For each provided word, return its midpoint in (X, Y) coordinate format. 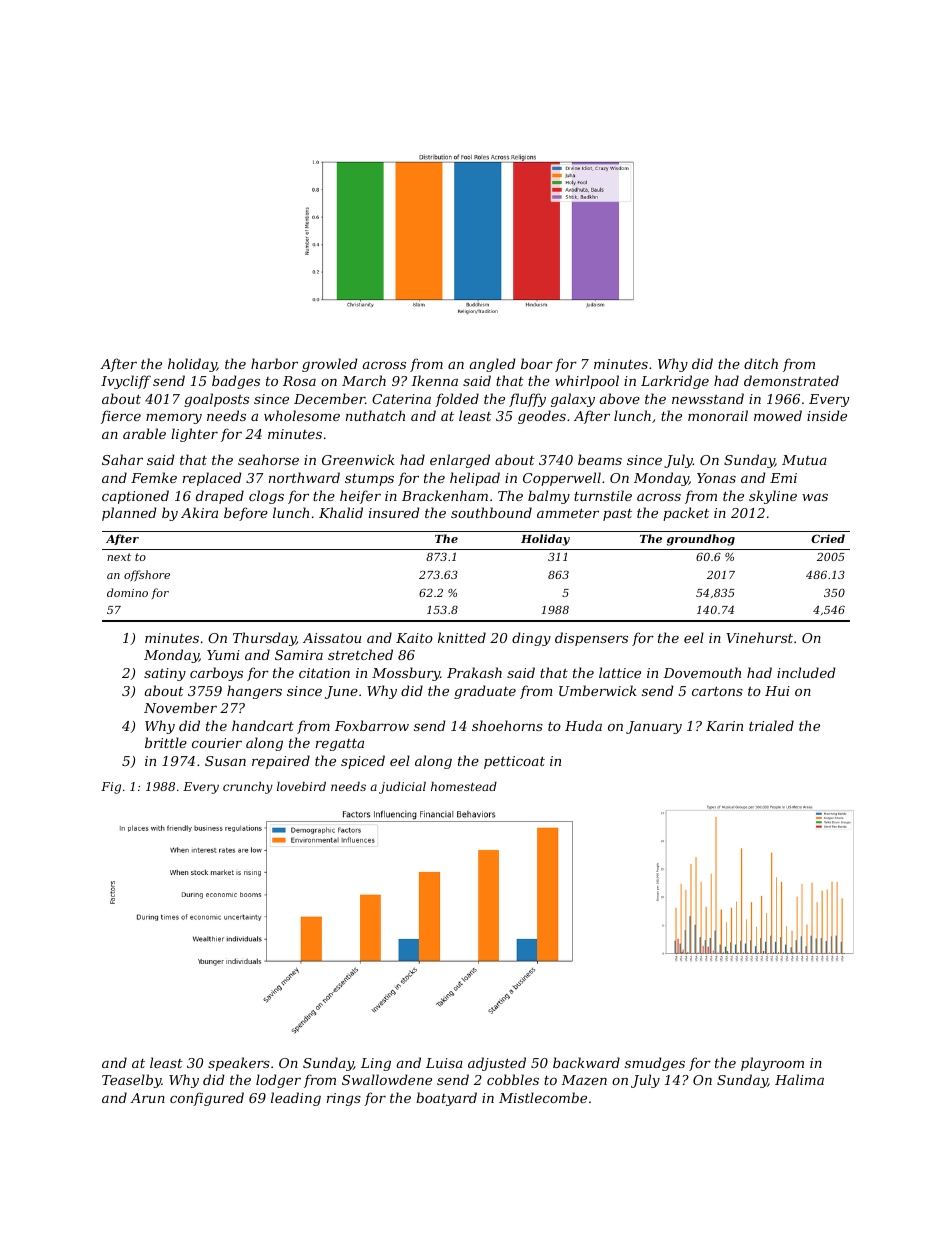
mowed (778, 415)
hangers (254, 692)
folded (457, 400)
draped (220, 497)
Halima (799, 1079)
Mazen (584, 1080)
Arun (147, 1098)
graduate (485, 692)
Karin (724, 726)
